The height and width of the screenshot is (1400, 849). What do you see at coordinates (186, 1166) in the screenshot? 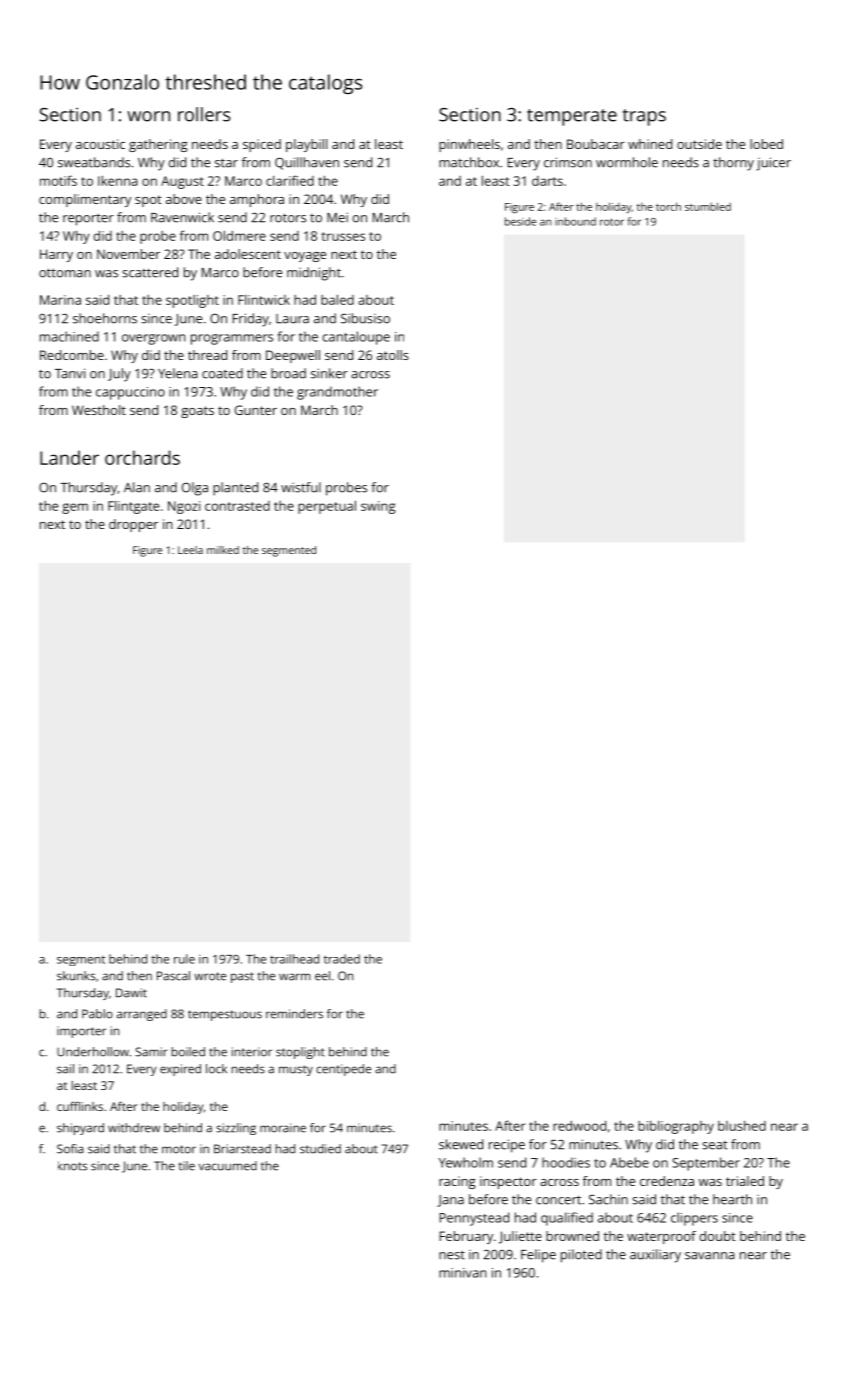
I see `tile` at bounding box center [186, 1166].
